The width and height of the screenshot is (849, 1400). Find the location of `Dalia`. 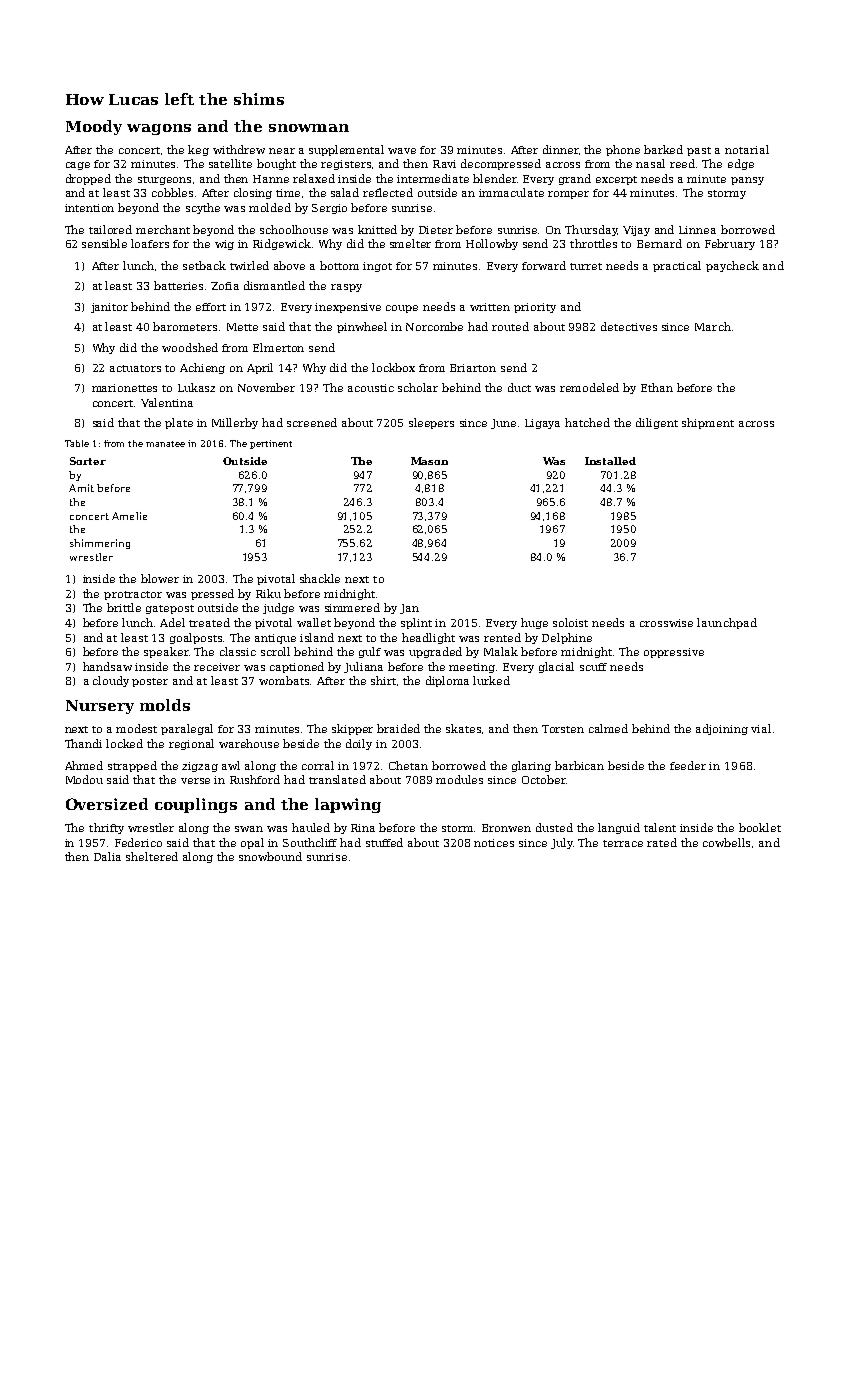

Dalia is located at coordinates (107, 856).
